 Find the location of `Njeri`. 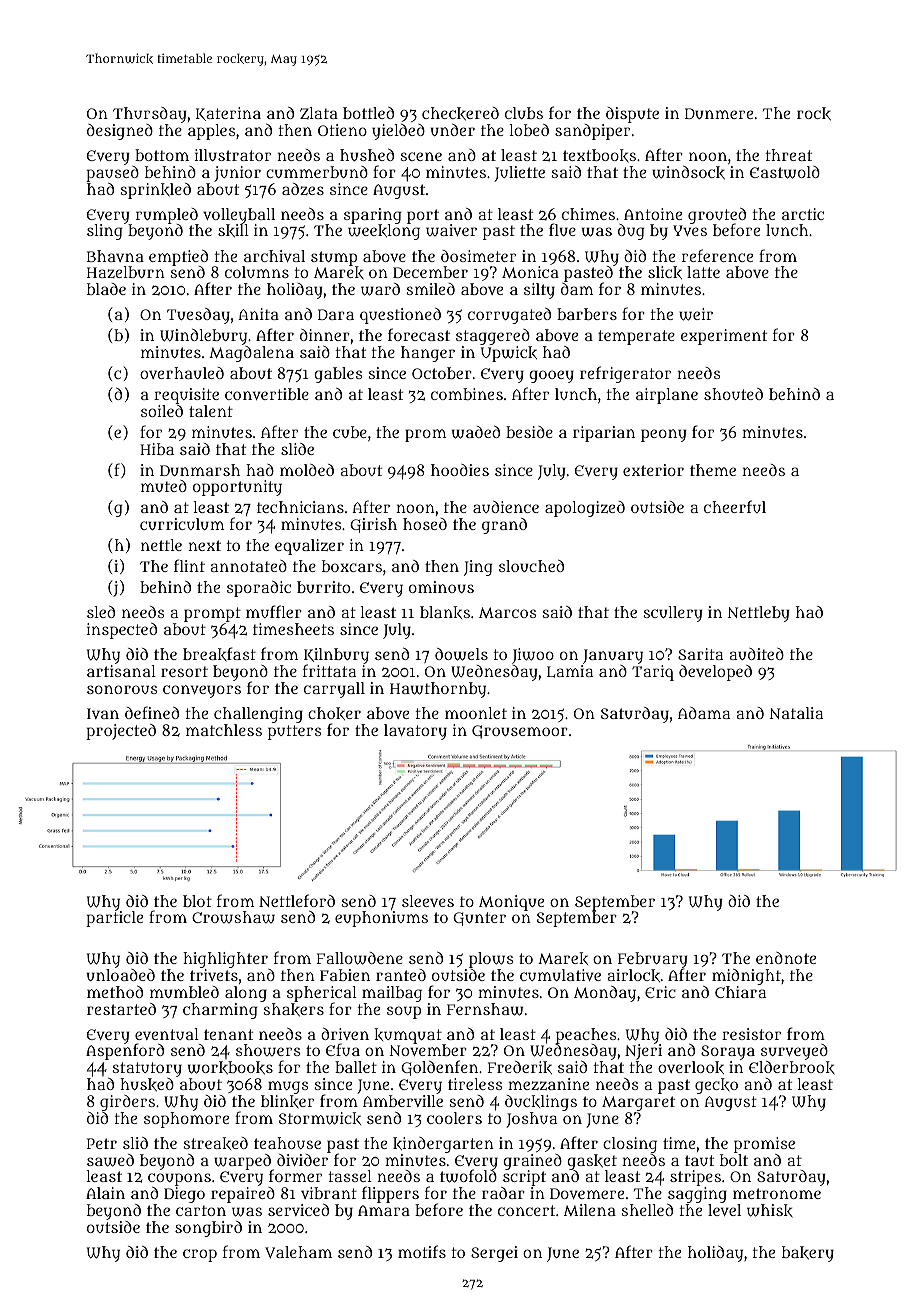

Njeri is located at coordinates (643, 1052).
